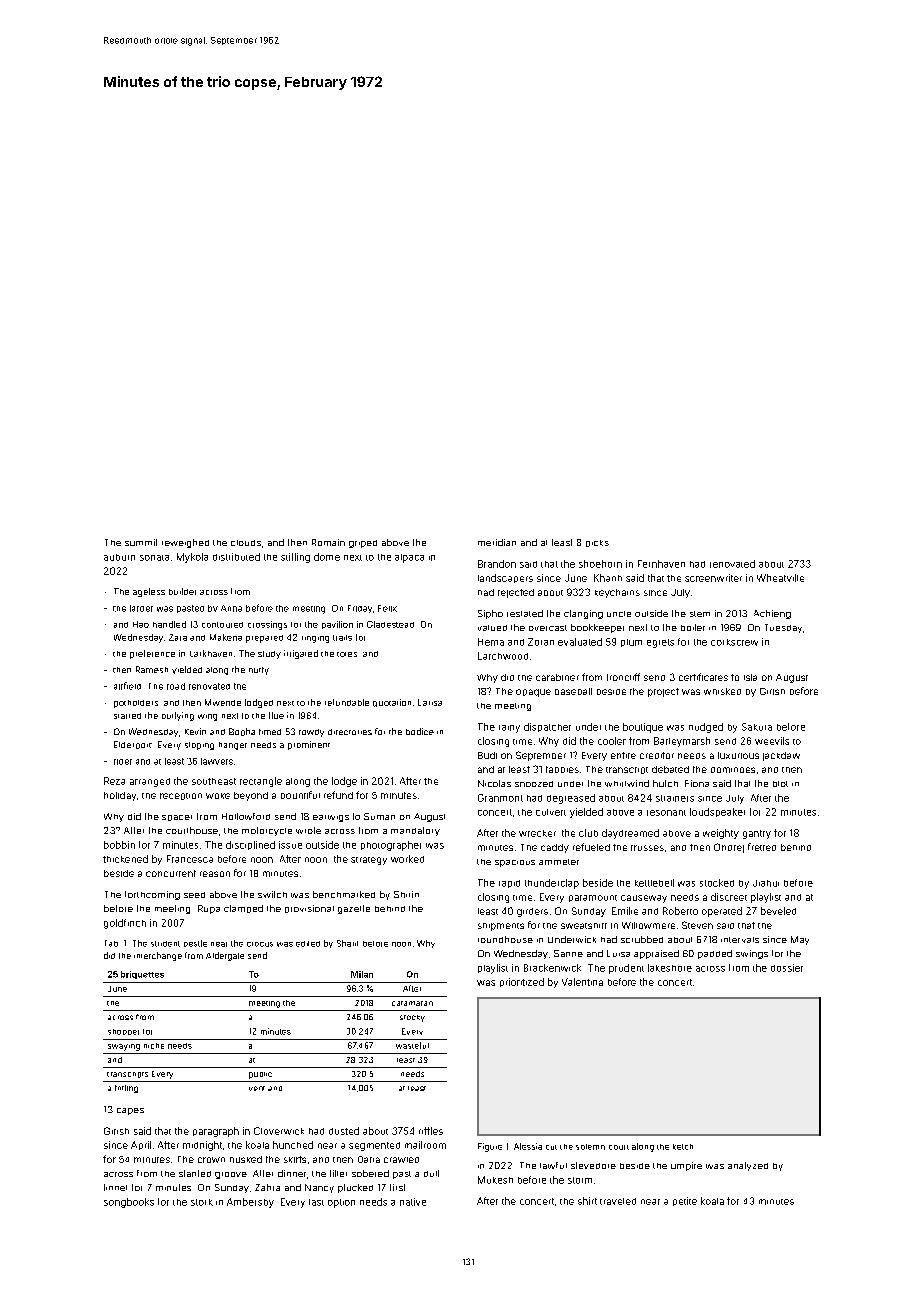  I want to click on resonant, so click(666, 813).
